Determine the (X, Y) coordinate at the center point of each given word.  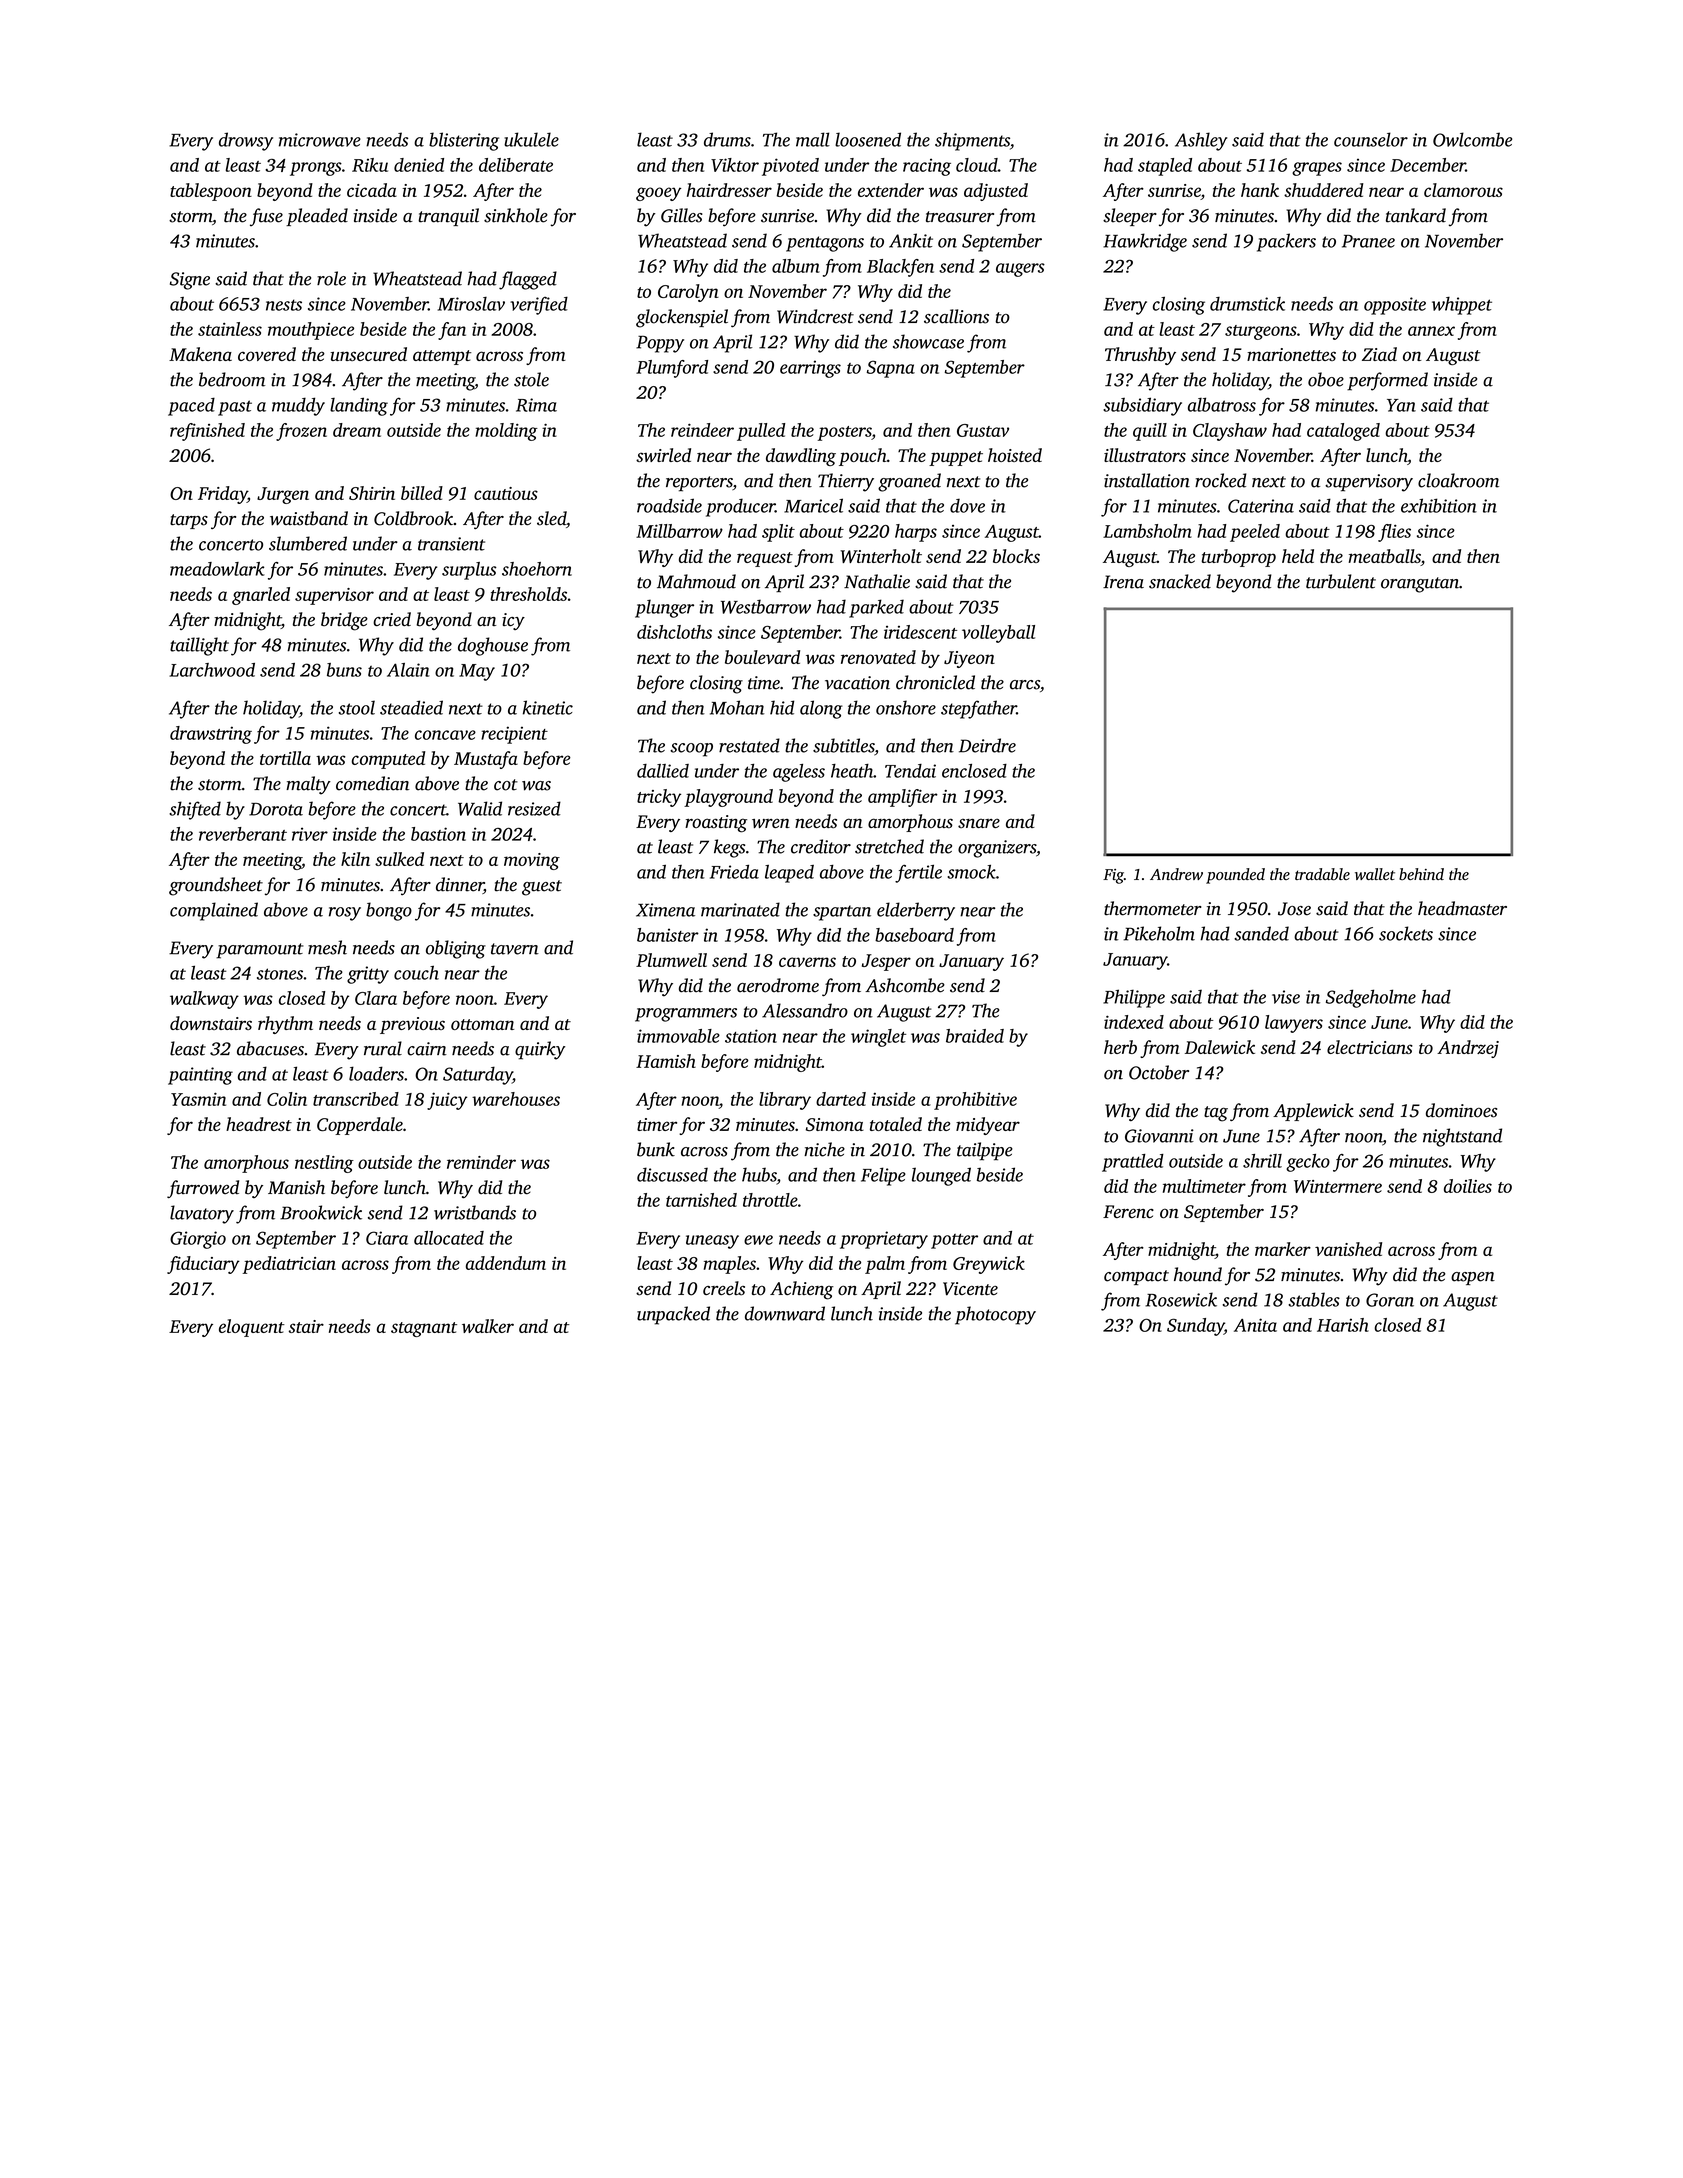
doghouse (493, 646)
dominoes (1461, 1110)
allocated (449, 1238)
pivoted (790, 167)
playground (728, 798)
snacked (1180, 581)
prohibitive (975, 1101)
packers (1286, 242)
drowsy (246, 141)
